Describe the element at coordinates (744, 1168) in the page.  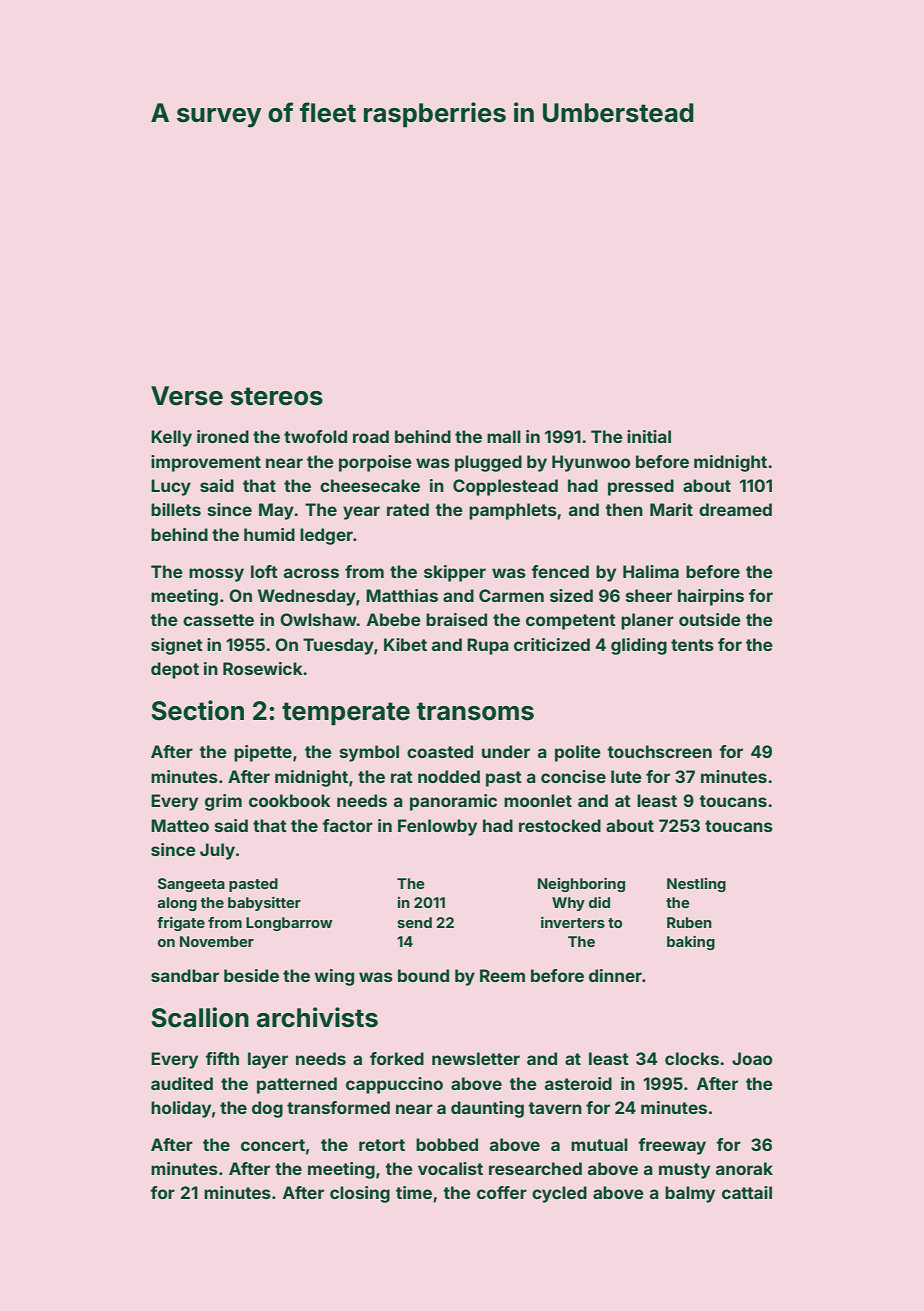
I see `anorak` at that location.
